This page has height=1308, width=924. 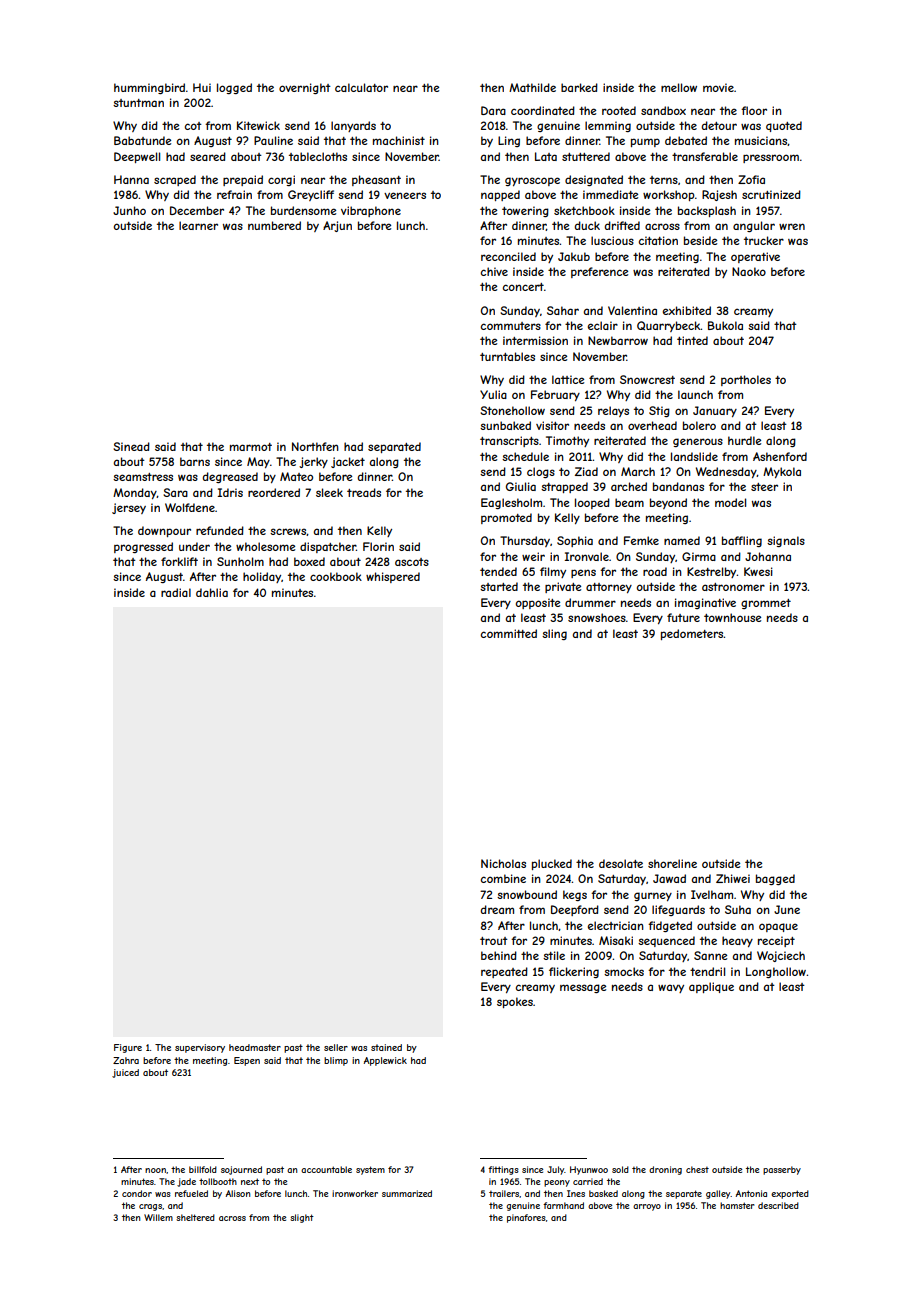 I want to click on overnight, so click(x=305, y=88).
